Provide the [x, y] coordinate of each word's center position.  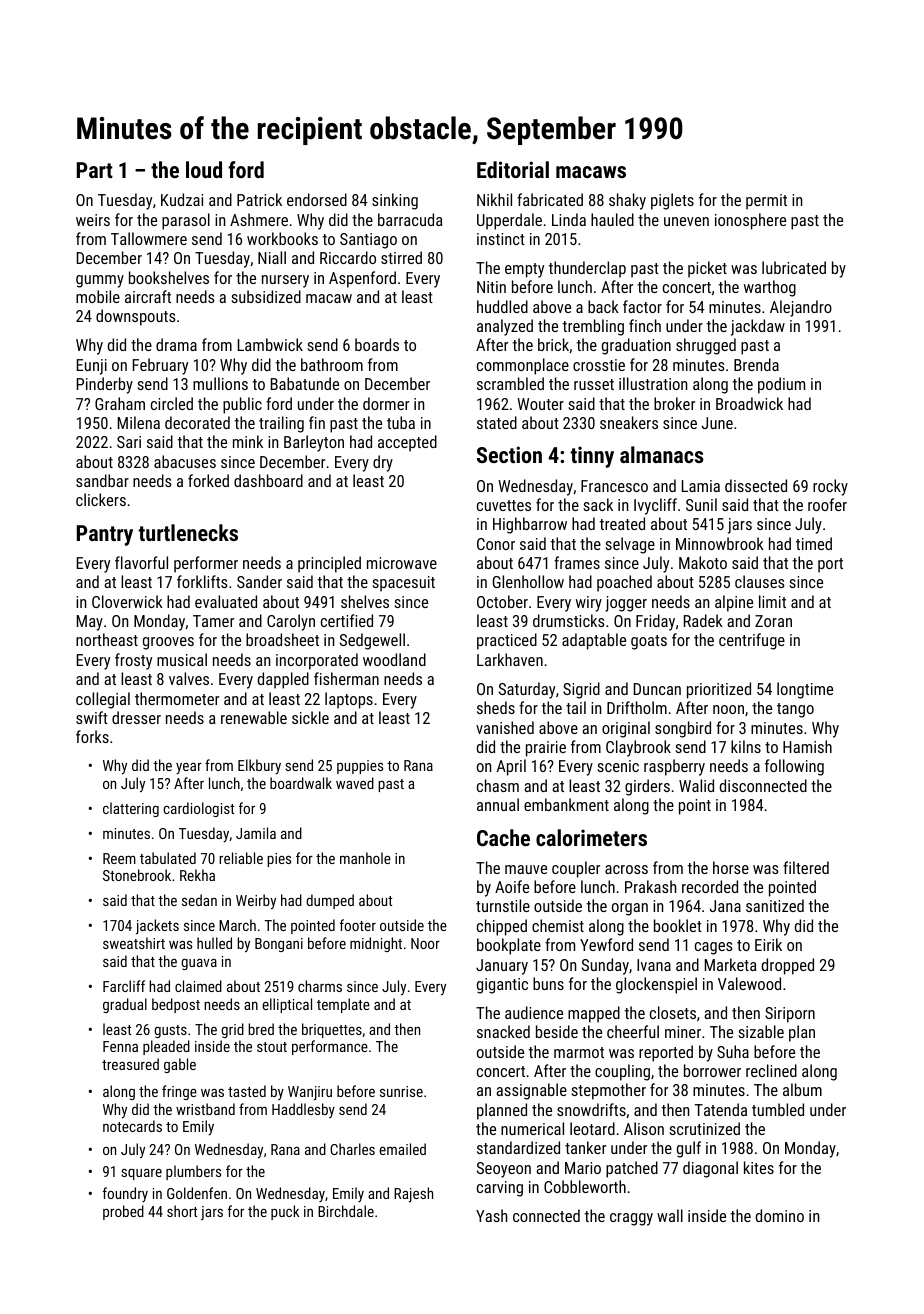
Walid [696, 785]
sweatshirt [134, 943]
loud [204, 169]
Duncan [657, 689]
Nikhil [494, 199]
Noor [425, 943]
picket [707, 269]
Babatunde [305, 383]
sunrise [401, 1091]
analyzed [505, 327]
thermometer [177, 698]
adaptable [594, 641]
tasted [247, 1091]
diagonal [710, 1169]
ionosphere [750, 221]
